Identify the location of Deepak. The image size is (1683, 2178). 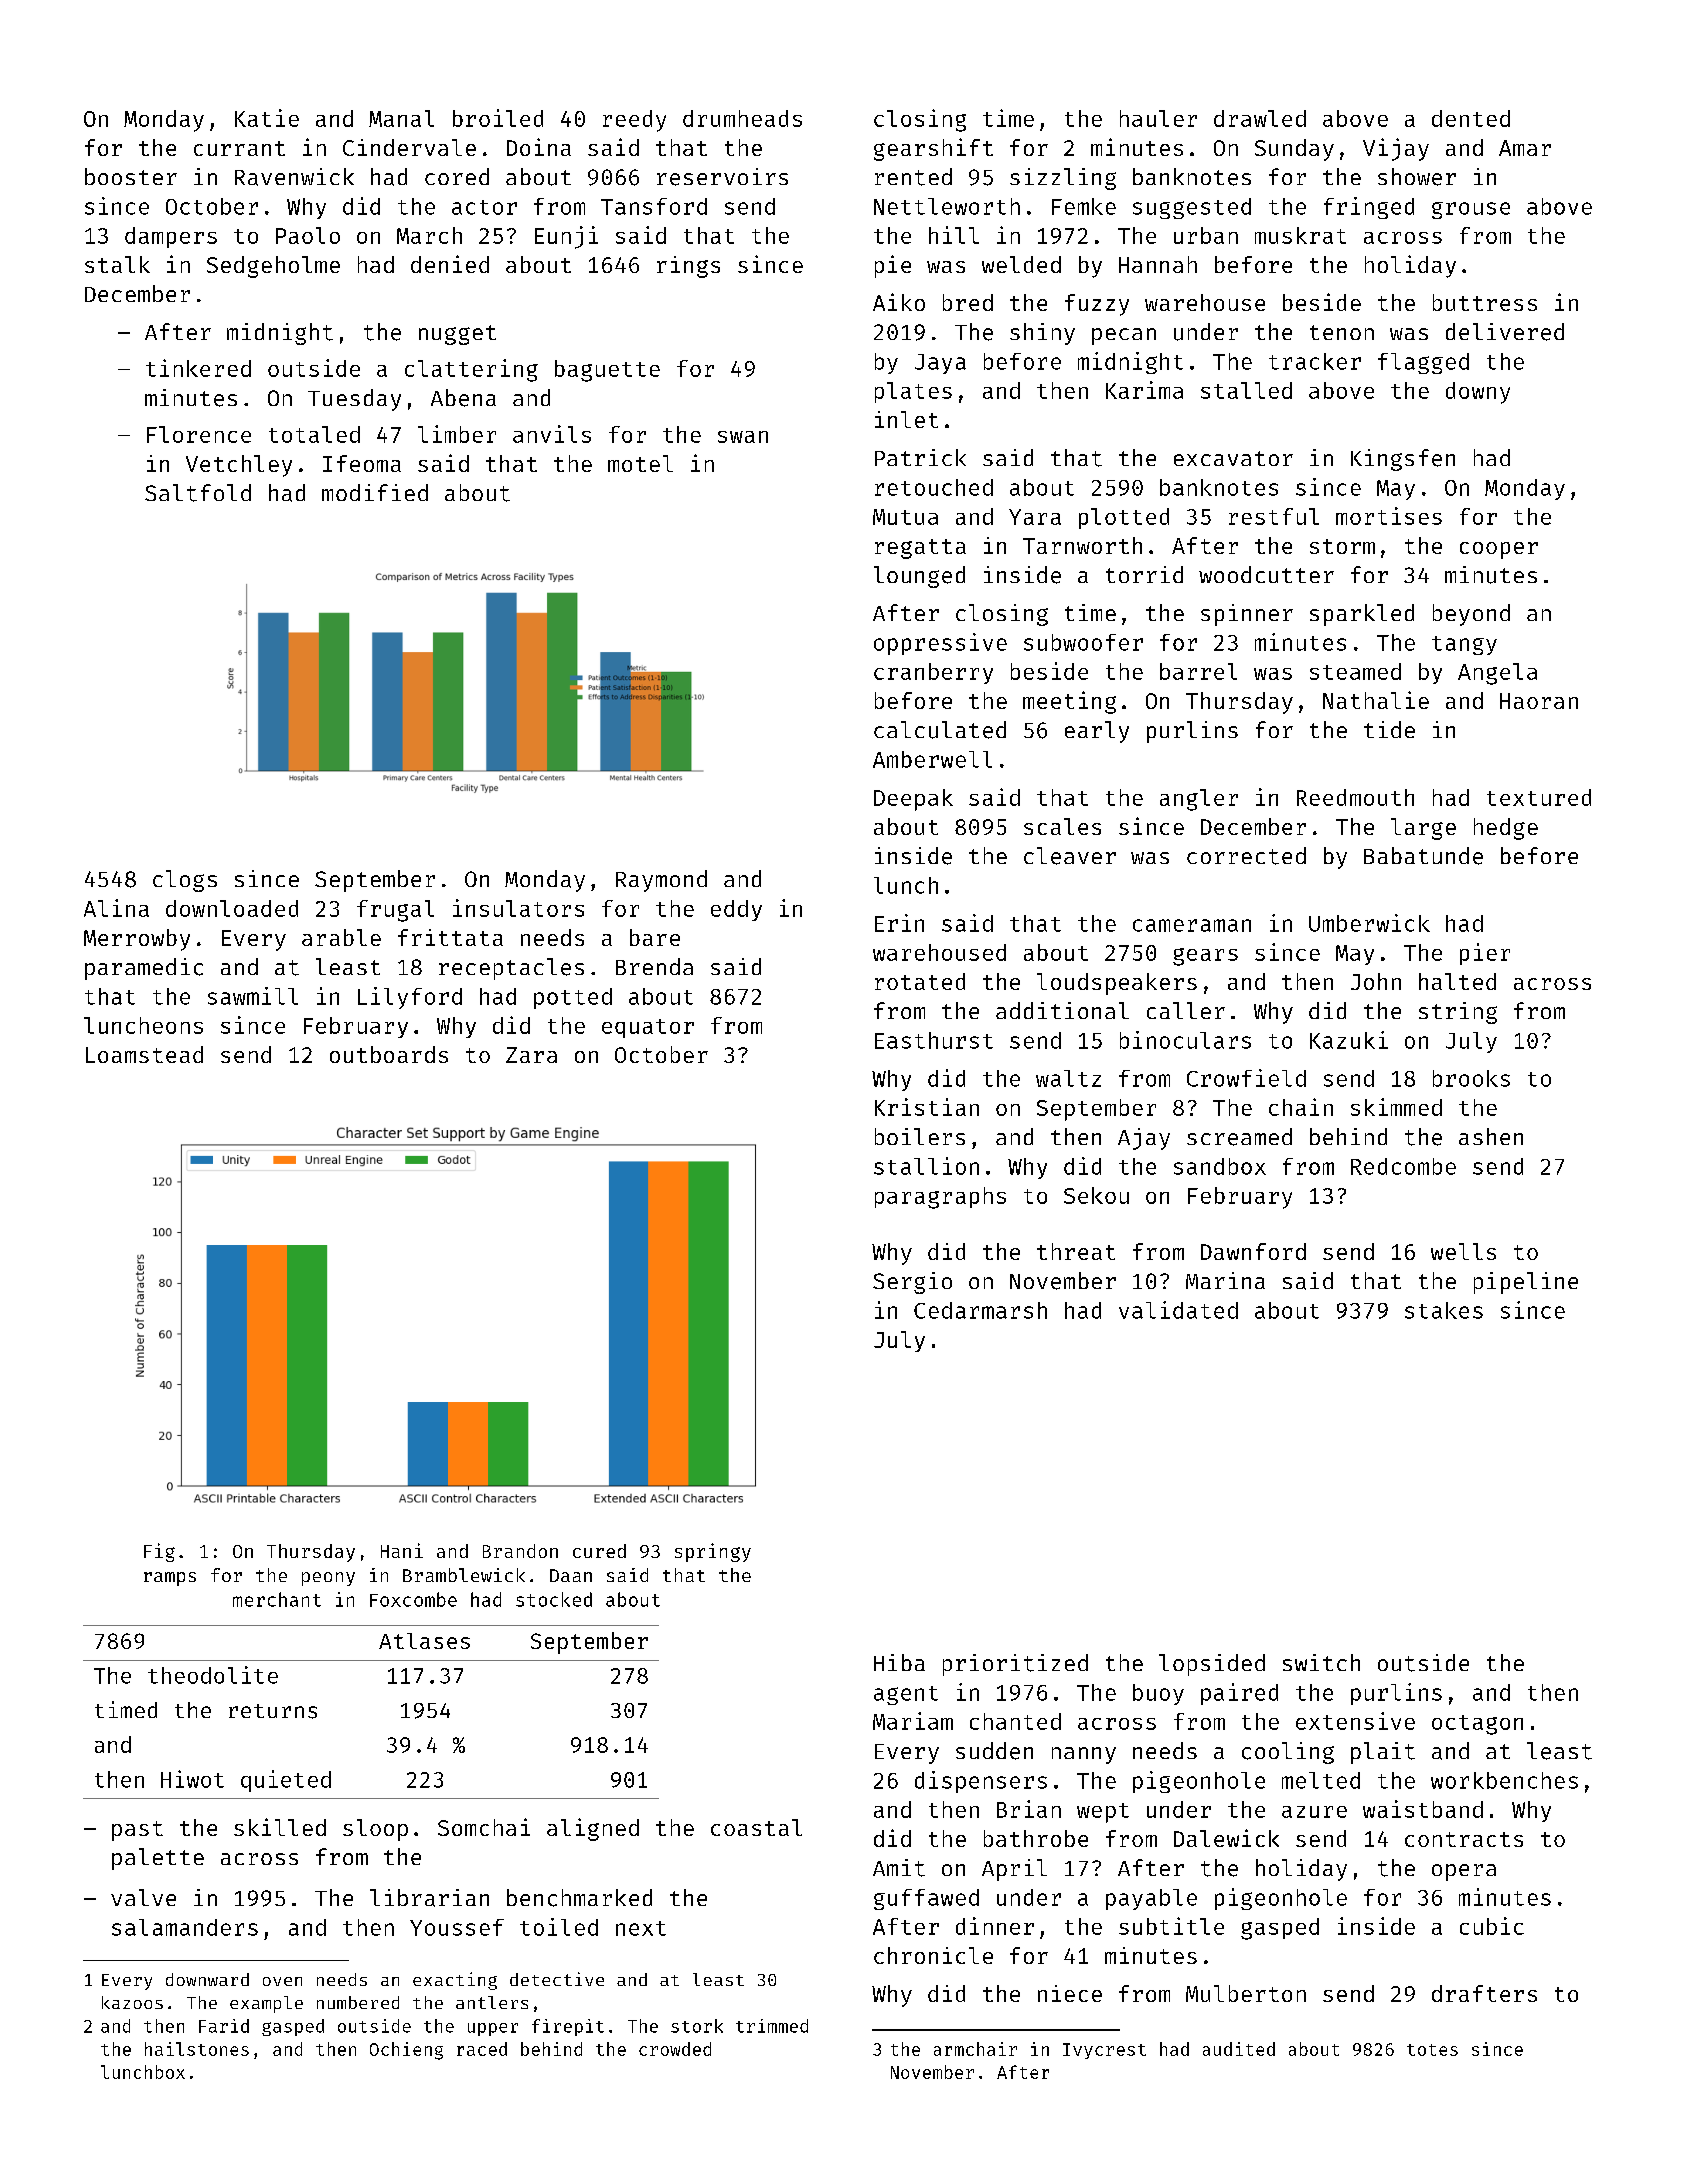
(913, 800).
